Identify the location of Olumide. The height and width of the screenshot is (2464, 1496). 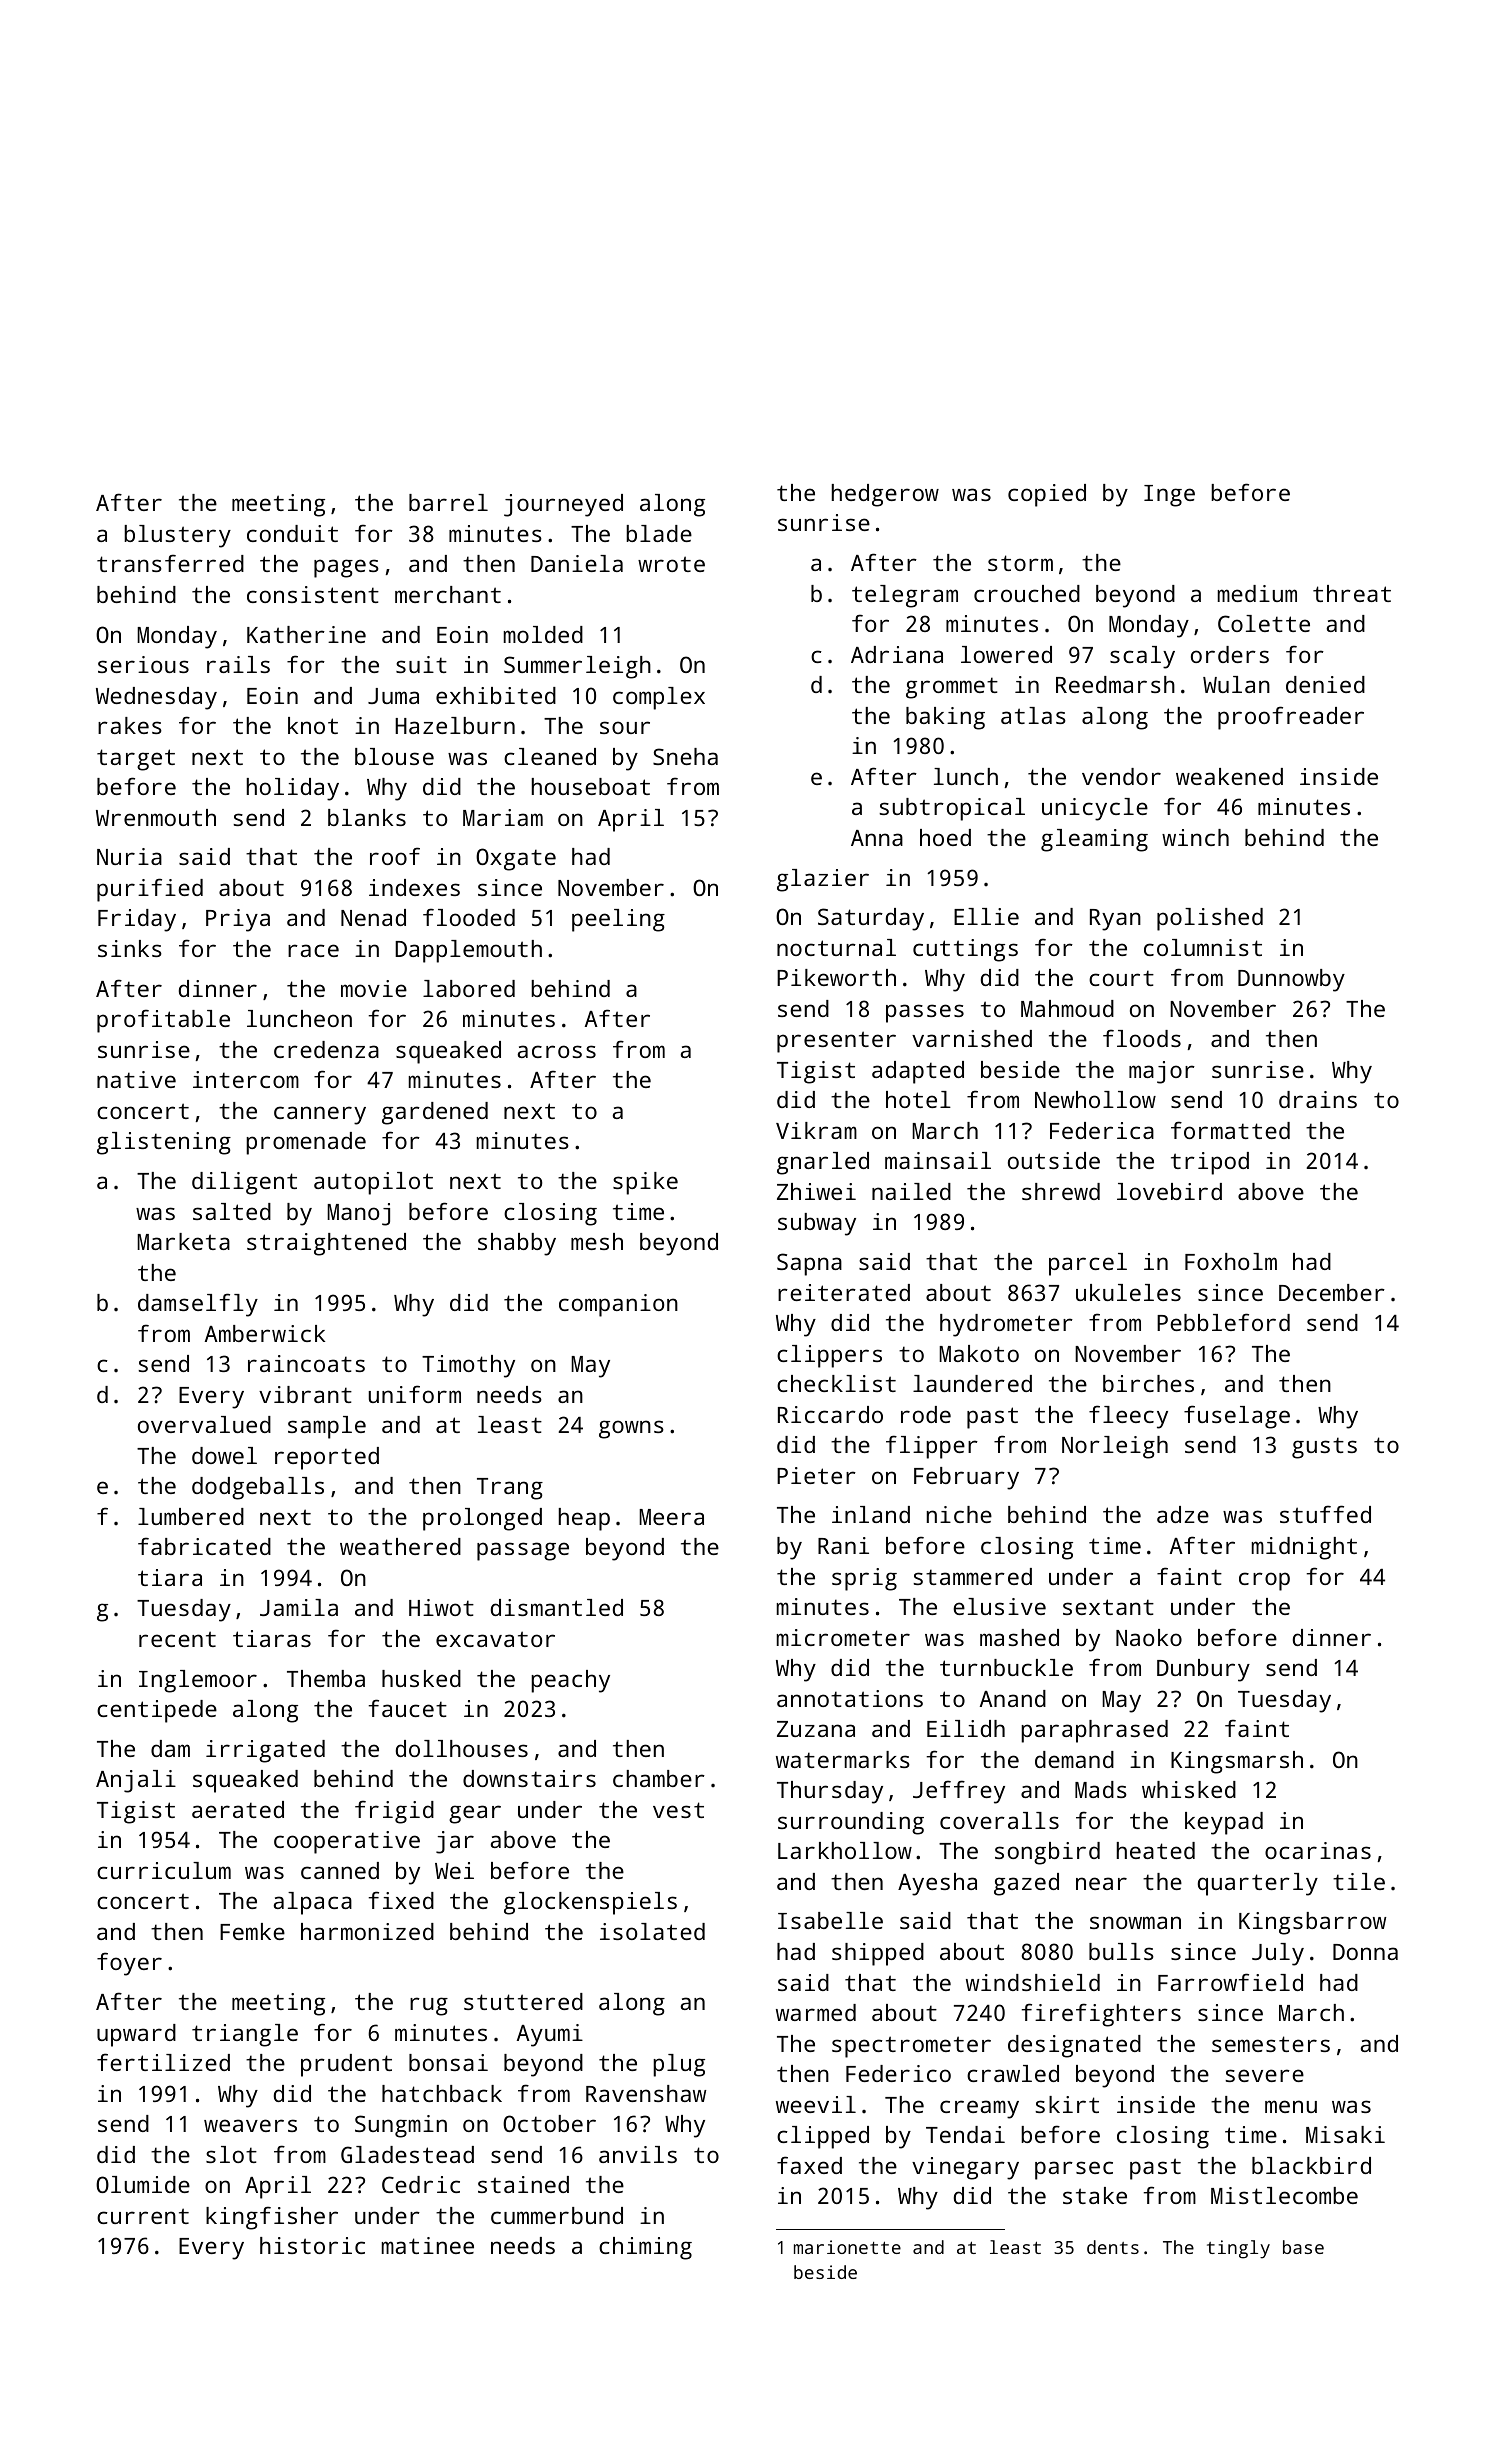
(143, 2184).
